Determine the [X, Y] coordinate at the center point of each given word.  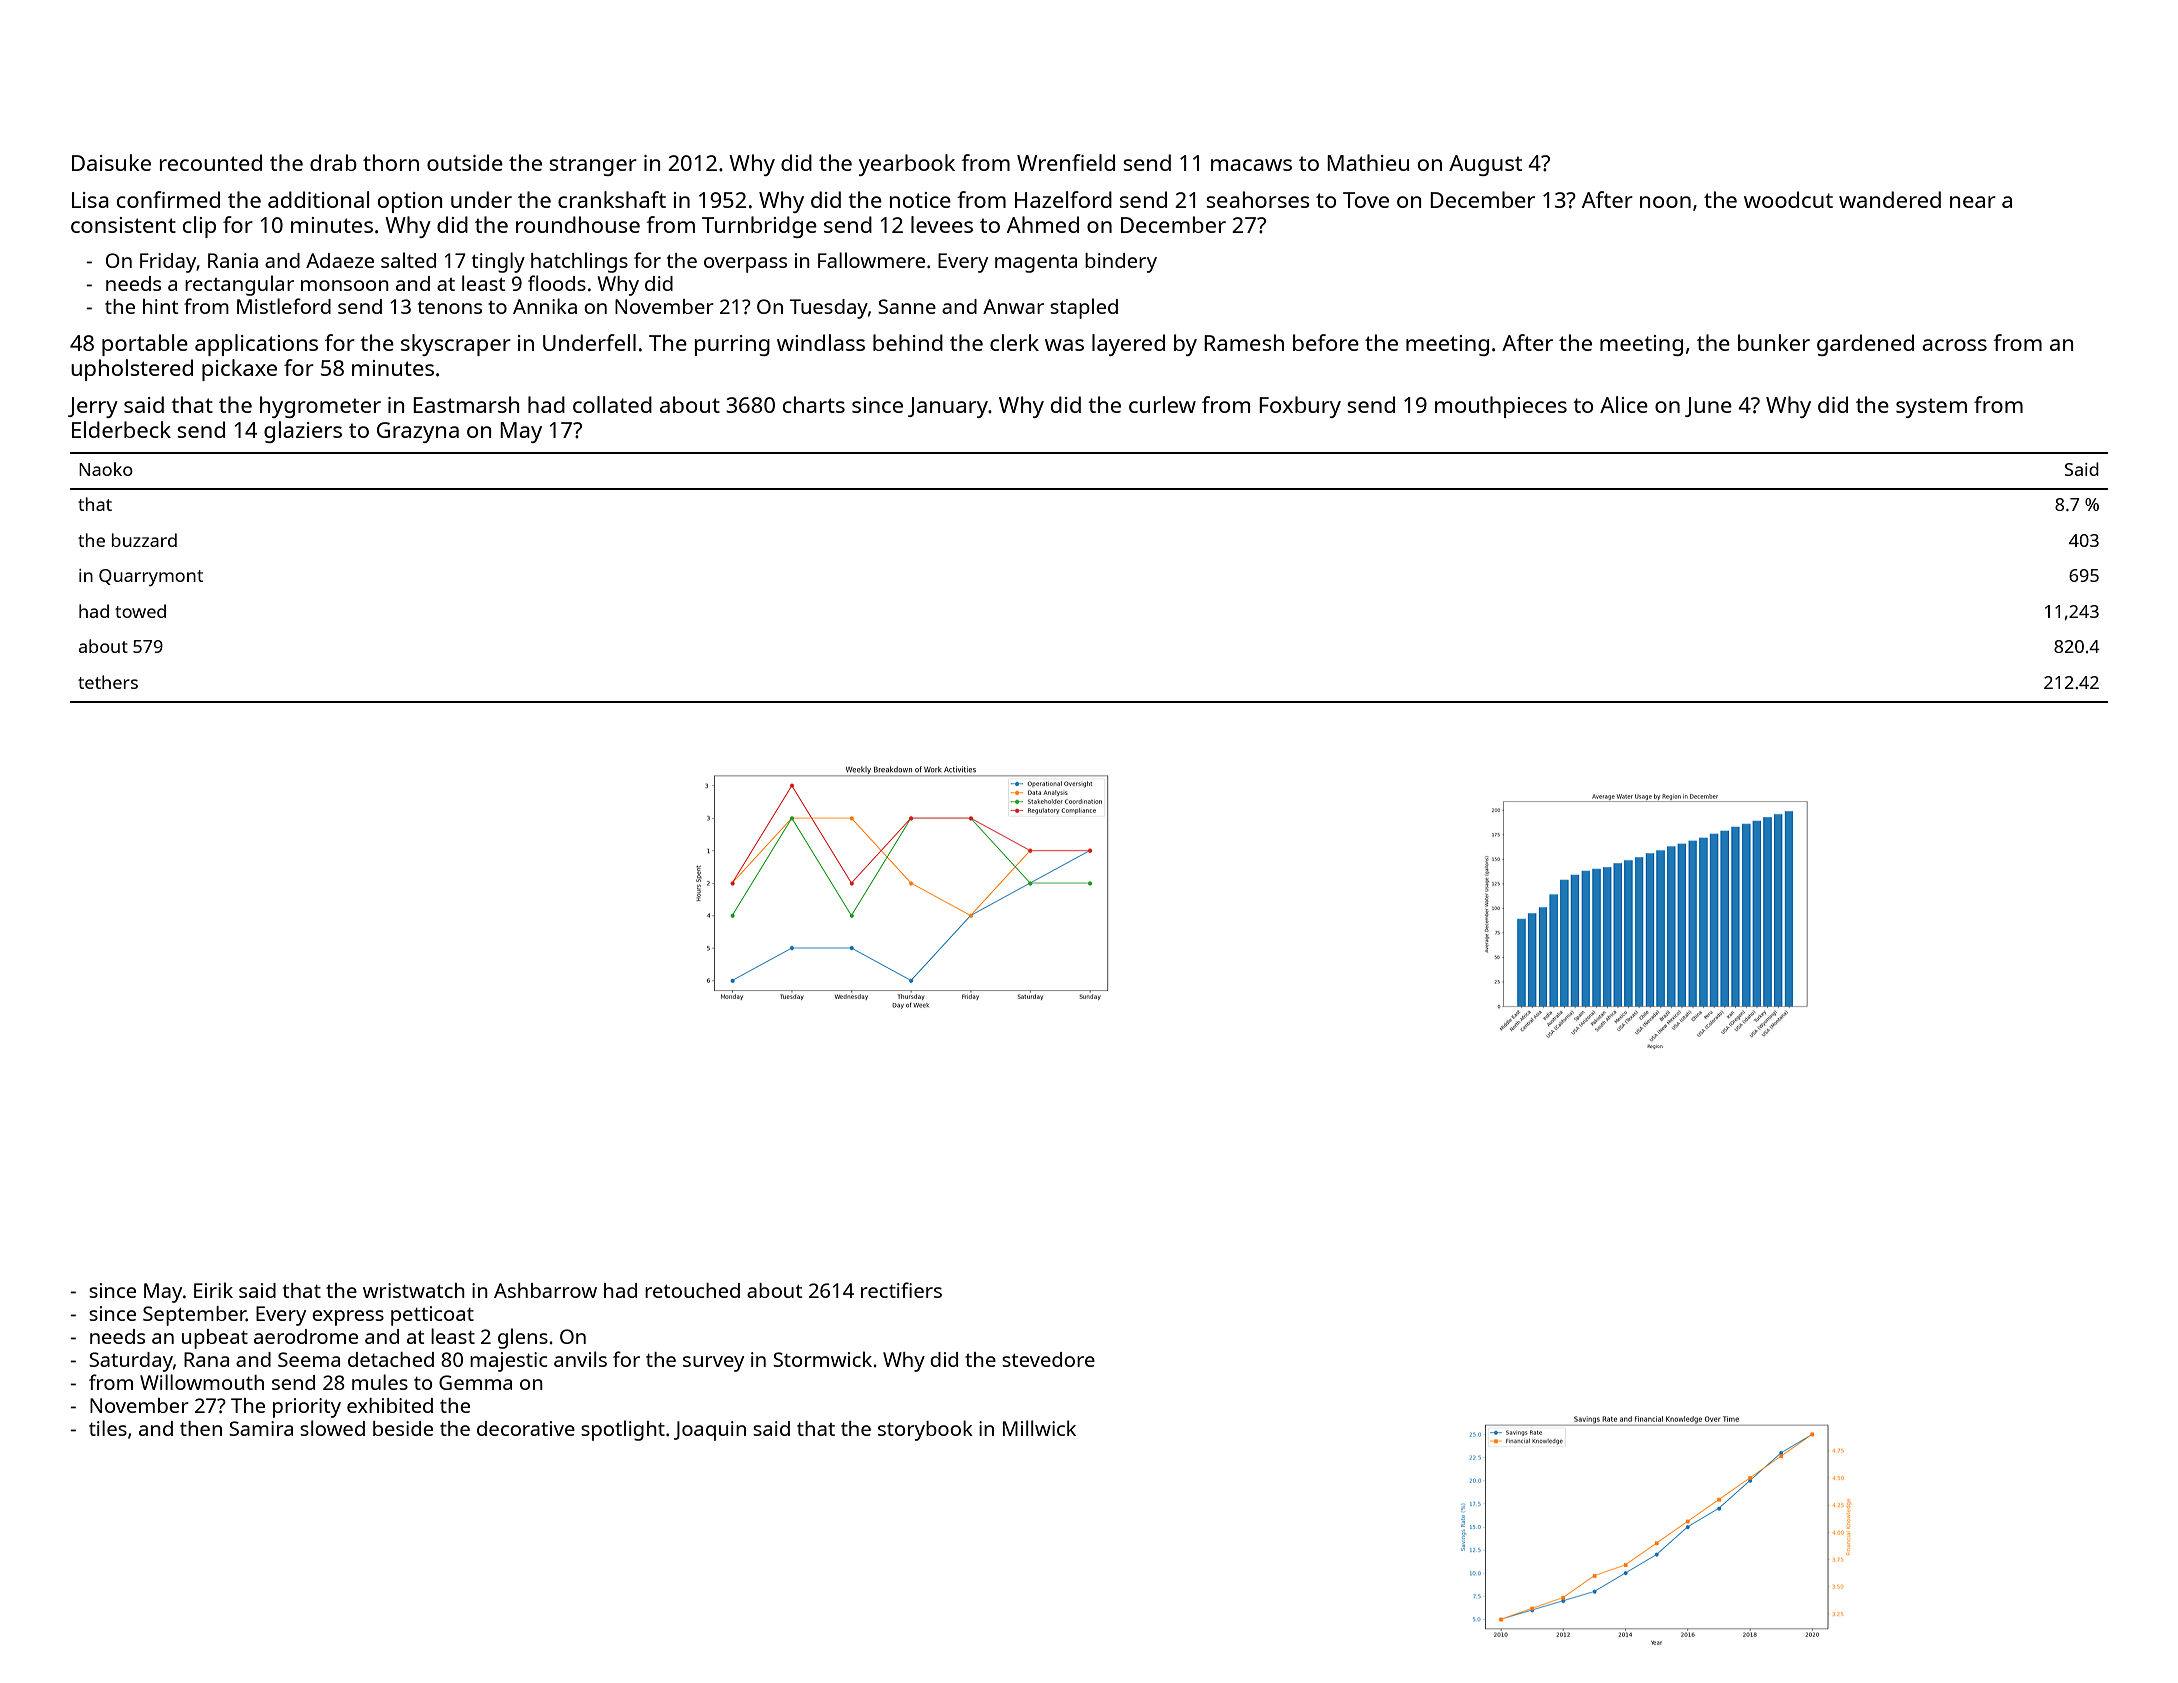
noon [1665, 202]
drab [333, 162]
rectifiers [901, 1290]
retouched [692, 1290]
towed [140, 611]
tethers [108, 682]
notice [920, 200]
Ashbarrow [545, 1290]
